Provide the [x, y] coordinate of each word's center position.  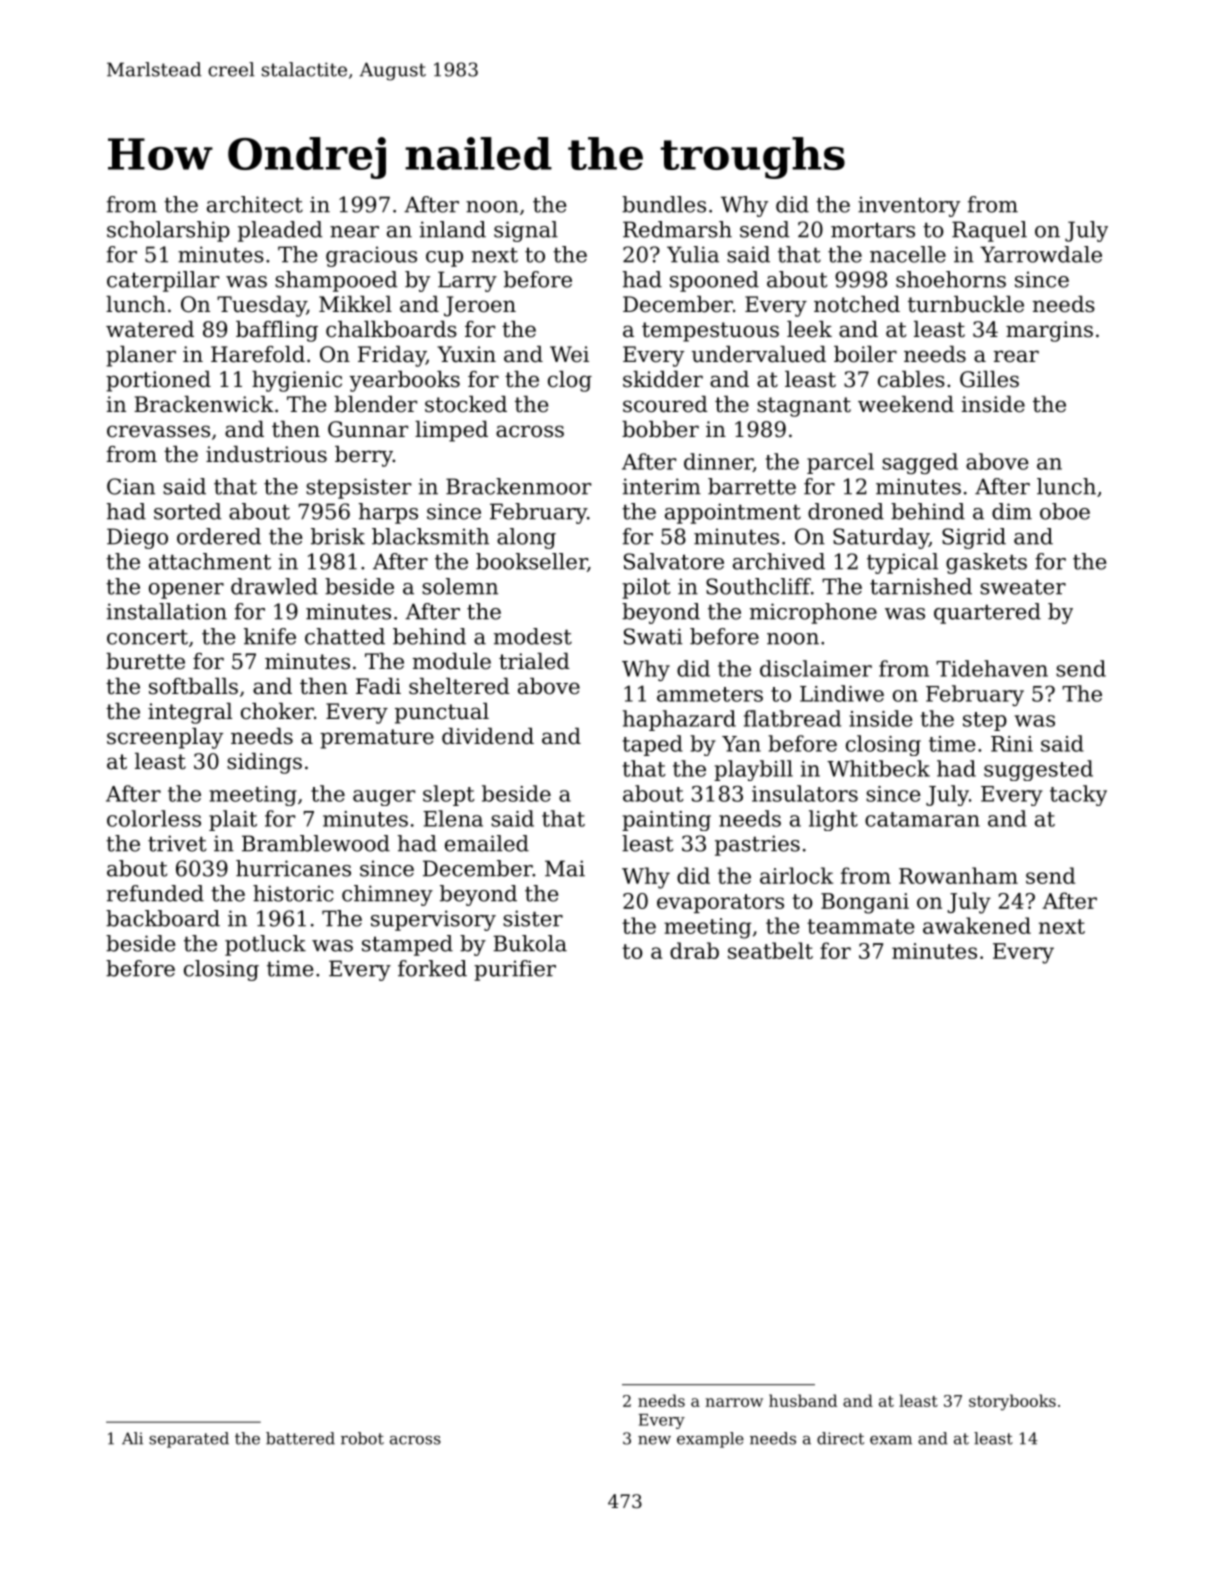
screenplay [165, 738]
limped [451, 431]
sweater [1023, 587]
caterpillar [163, 281]
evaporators [720, 903]
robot [362, 1438]
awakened [977, 925]
